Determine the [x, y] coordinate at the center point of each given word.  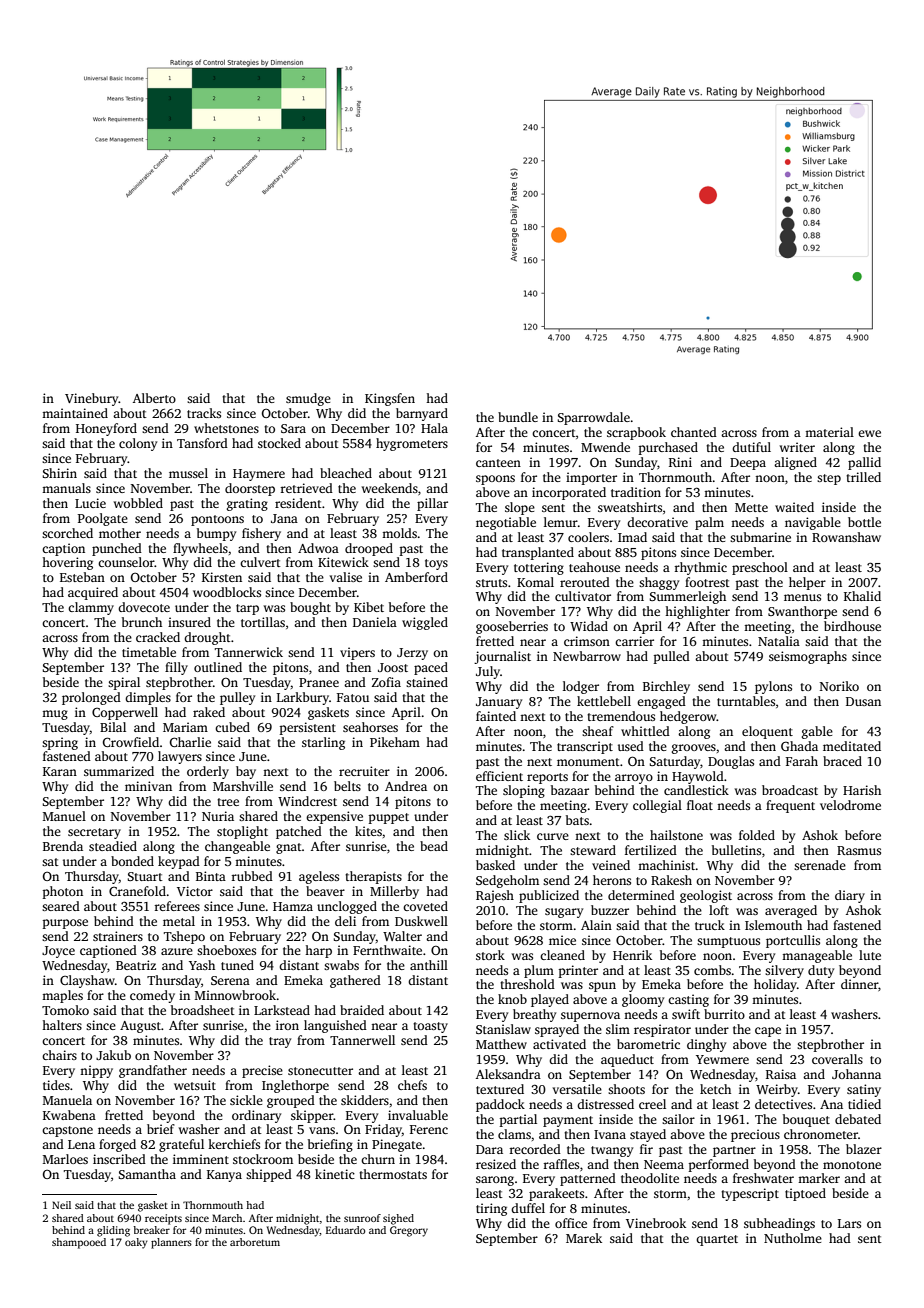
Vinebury [92, 399]
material [829, 432]
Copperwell [125, 713]
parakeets [556, 1194]
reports [547, 778]
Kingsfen [390, 399]
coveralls [837, 1059]
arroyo [634, 779]
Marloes [65, 1159]
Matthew [501, 1044]
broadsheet [203, 1010]
